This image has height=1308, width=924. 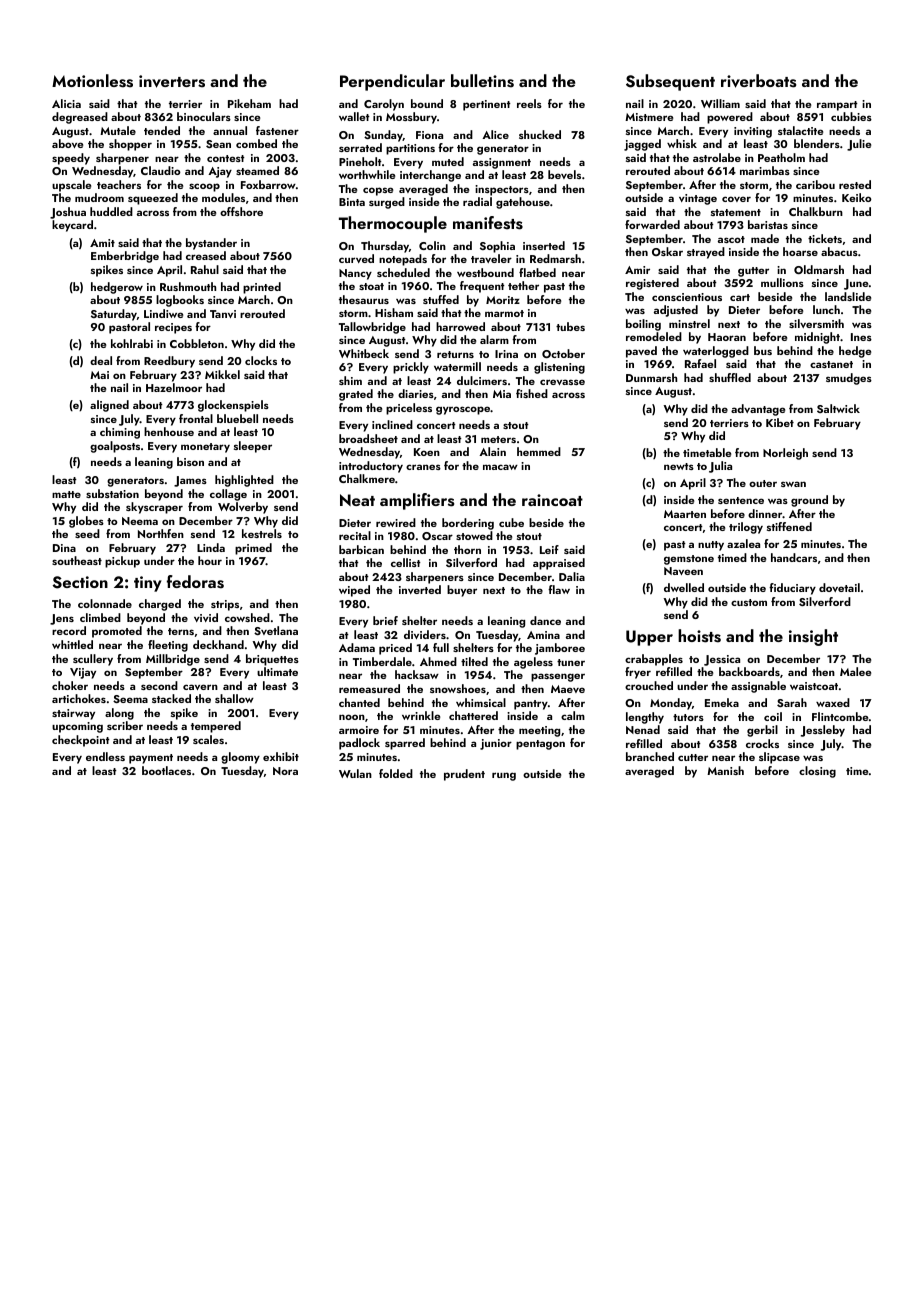 What do you see at coordinates (105, 756) in the image?
I see `endless` at bounding box center [105, 756].
